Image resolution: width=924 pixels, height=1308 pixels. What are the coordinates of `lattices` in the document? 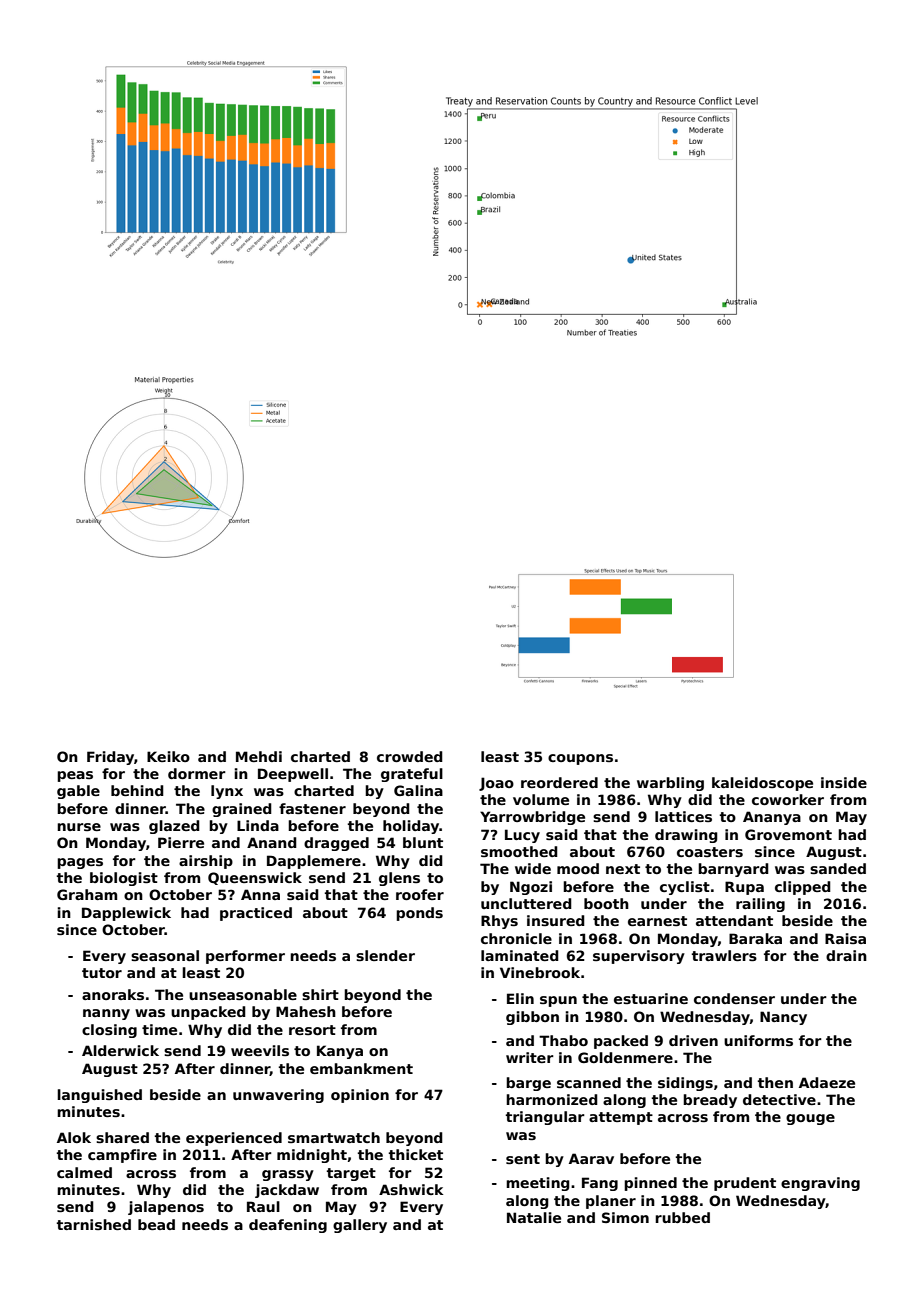 It's located at (683, 816).
